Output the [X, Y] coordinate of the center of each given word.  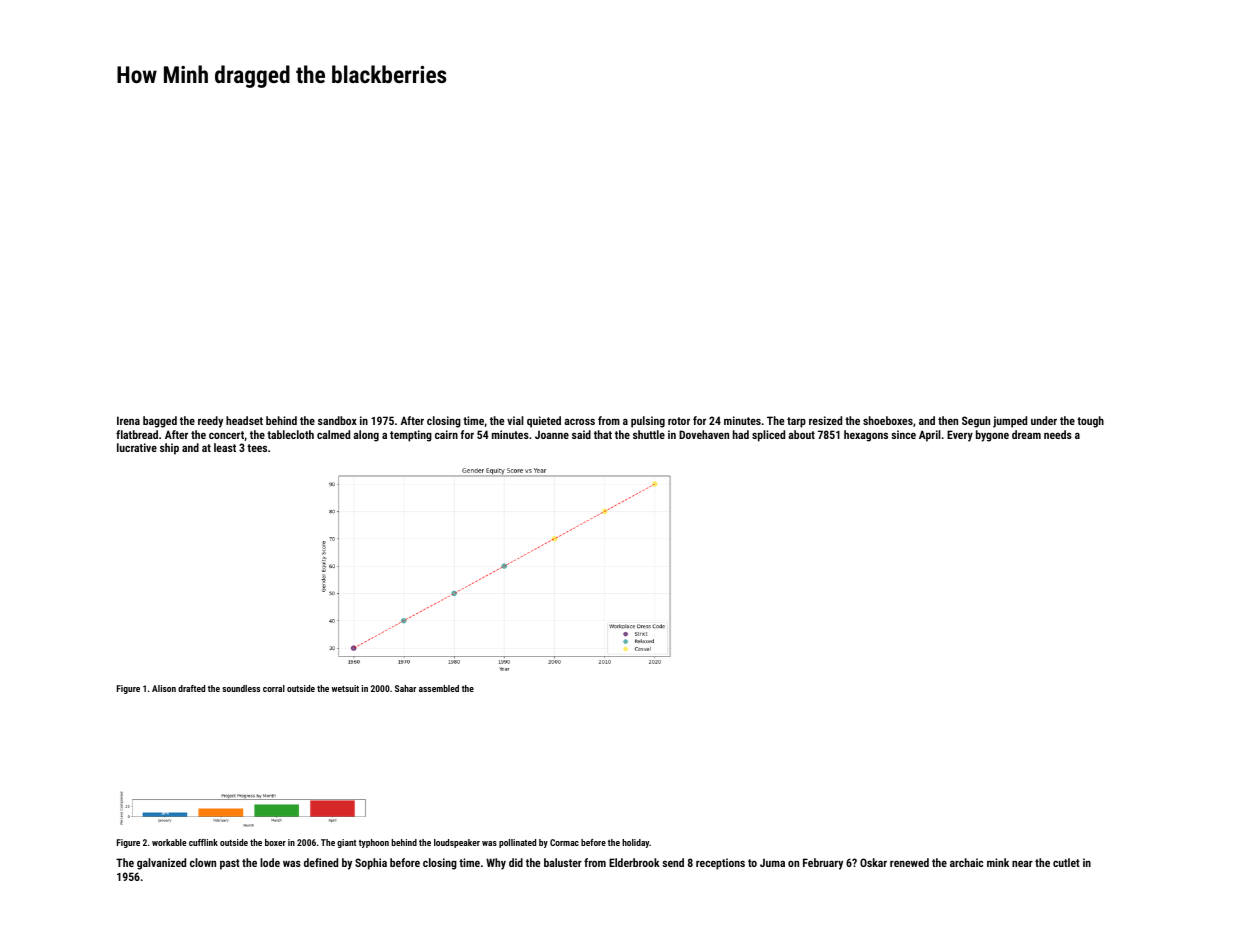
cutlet [1066, 862]
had [741, 434]
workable [169, 842]
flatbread [137, 434]
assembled [439, 688]
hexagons [866, 436]
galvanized [161, 864]
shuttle [649, 434]
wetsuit [345, 688]
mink [998, 862]
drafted [191, 688]
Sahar [405, 688]
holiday [636, 843]
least [225, 447]
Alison [164, 688]
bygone [992, 436]
